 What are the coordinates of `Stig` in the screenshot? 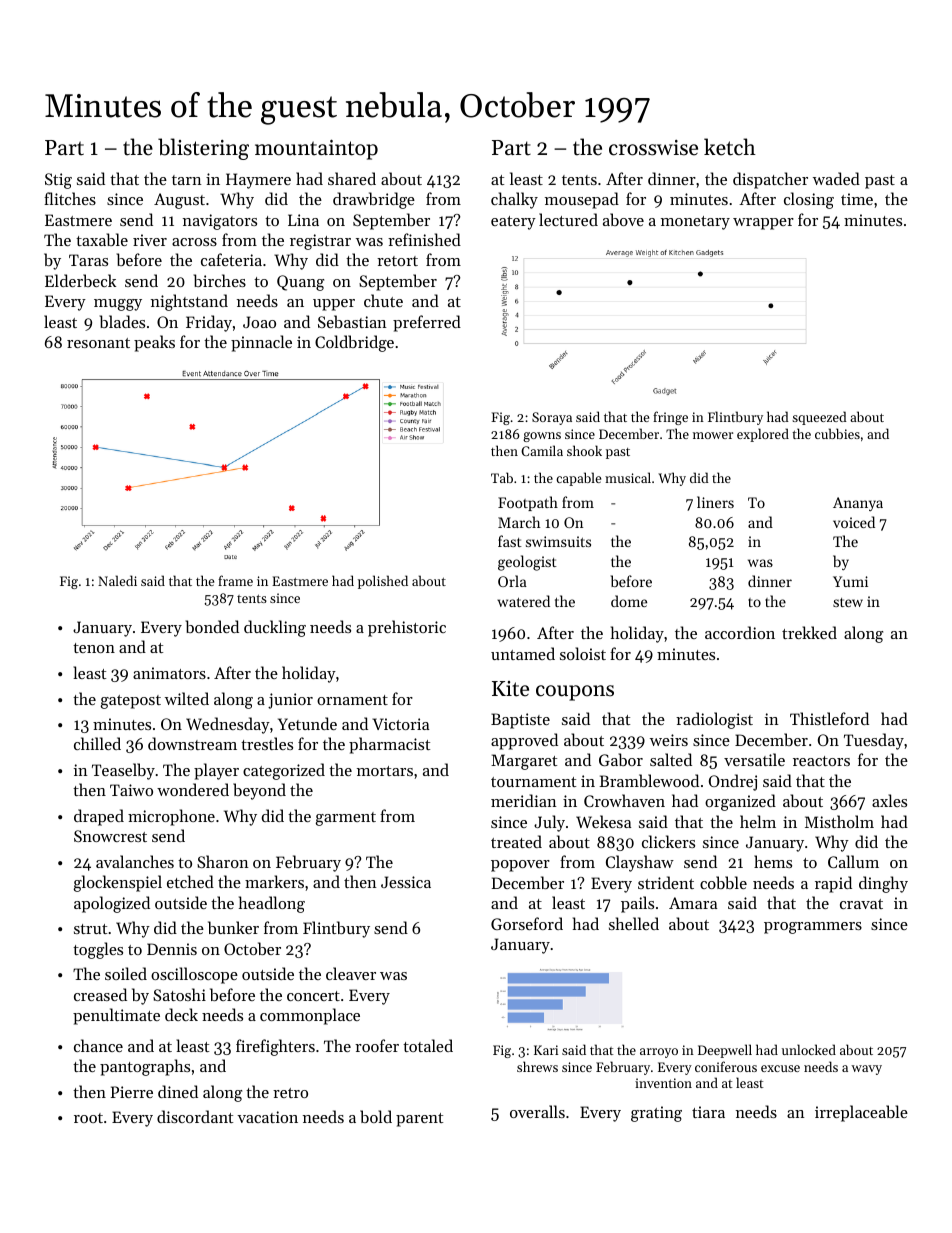 It's located at (58, 181).
